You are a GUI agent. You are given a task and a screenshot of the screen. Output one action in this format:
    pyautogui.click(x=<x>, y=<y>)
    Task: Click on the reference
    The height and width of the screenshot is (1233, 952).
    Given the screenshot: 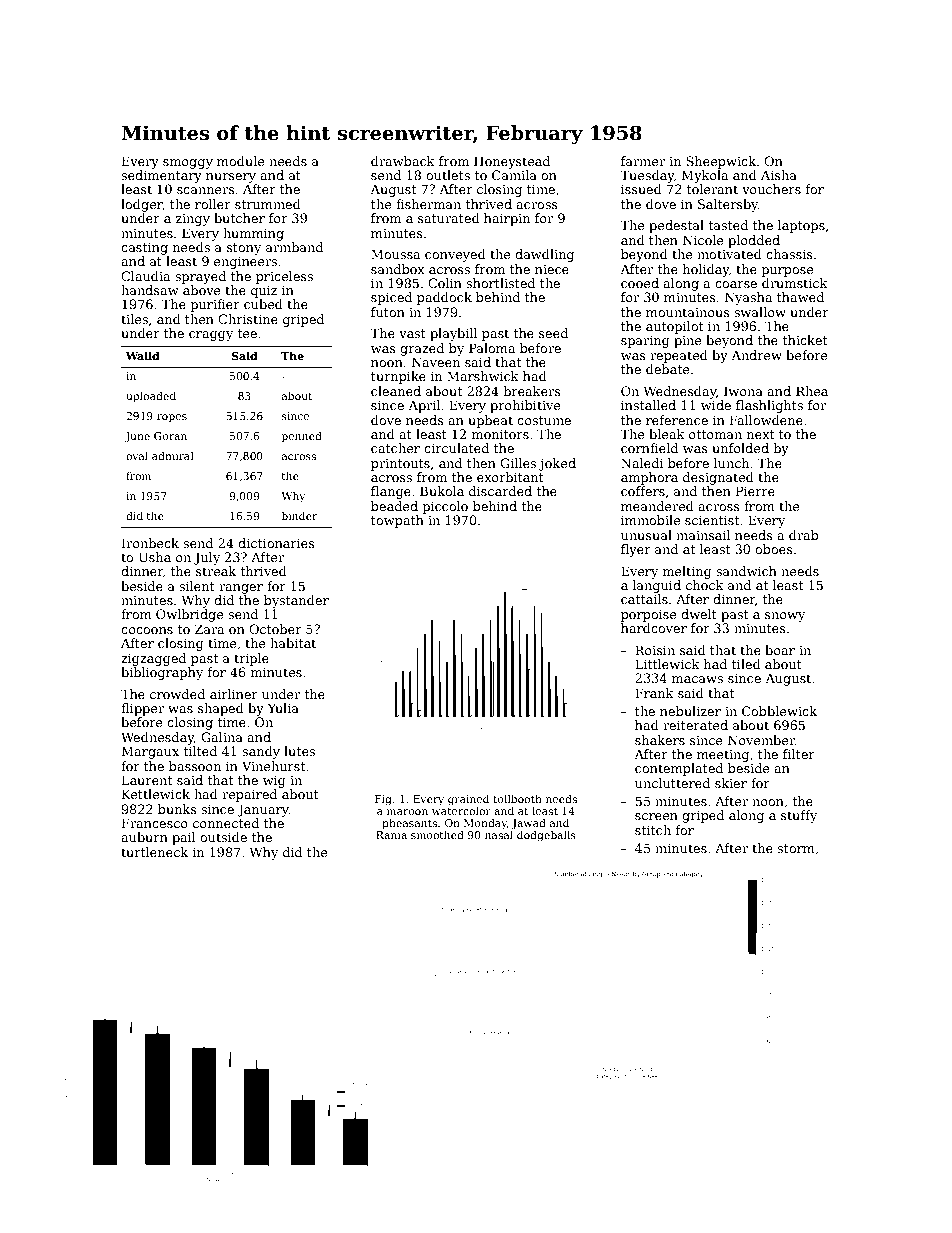 What is the action you would take?
    pyautogui.click(x=677, y=420)
